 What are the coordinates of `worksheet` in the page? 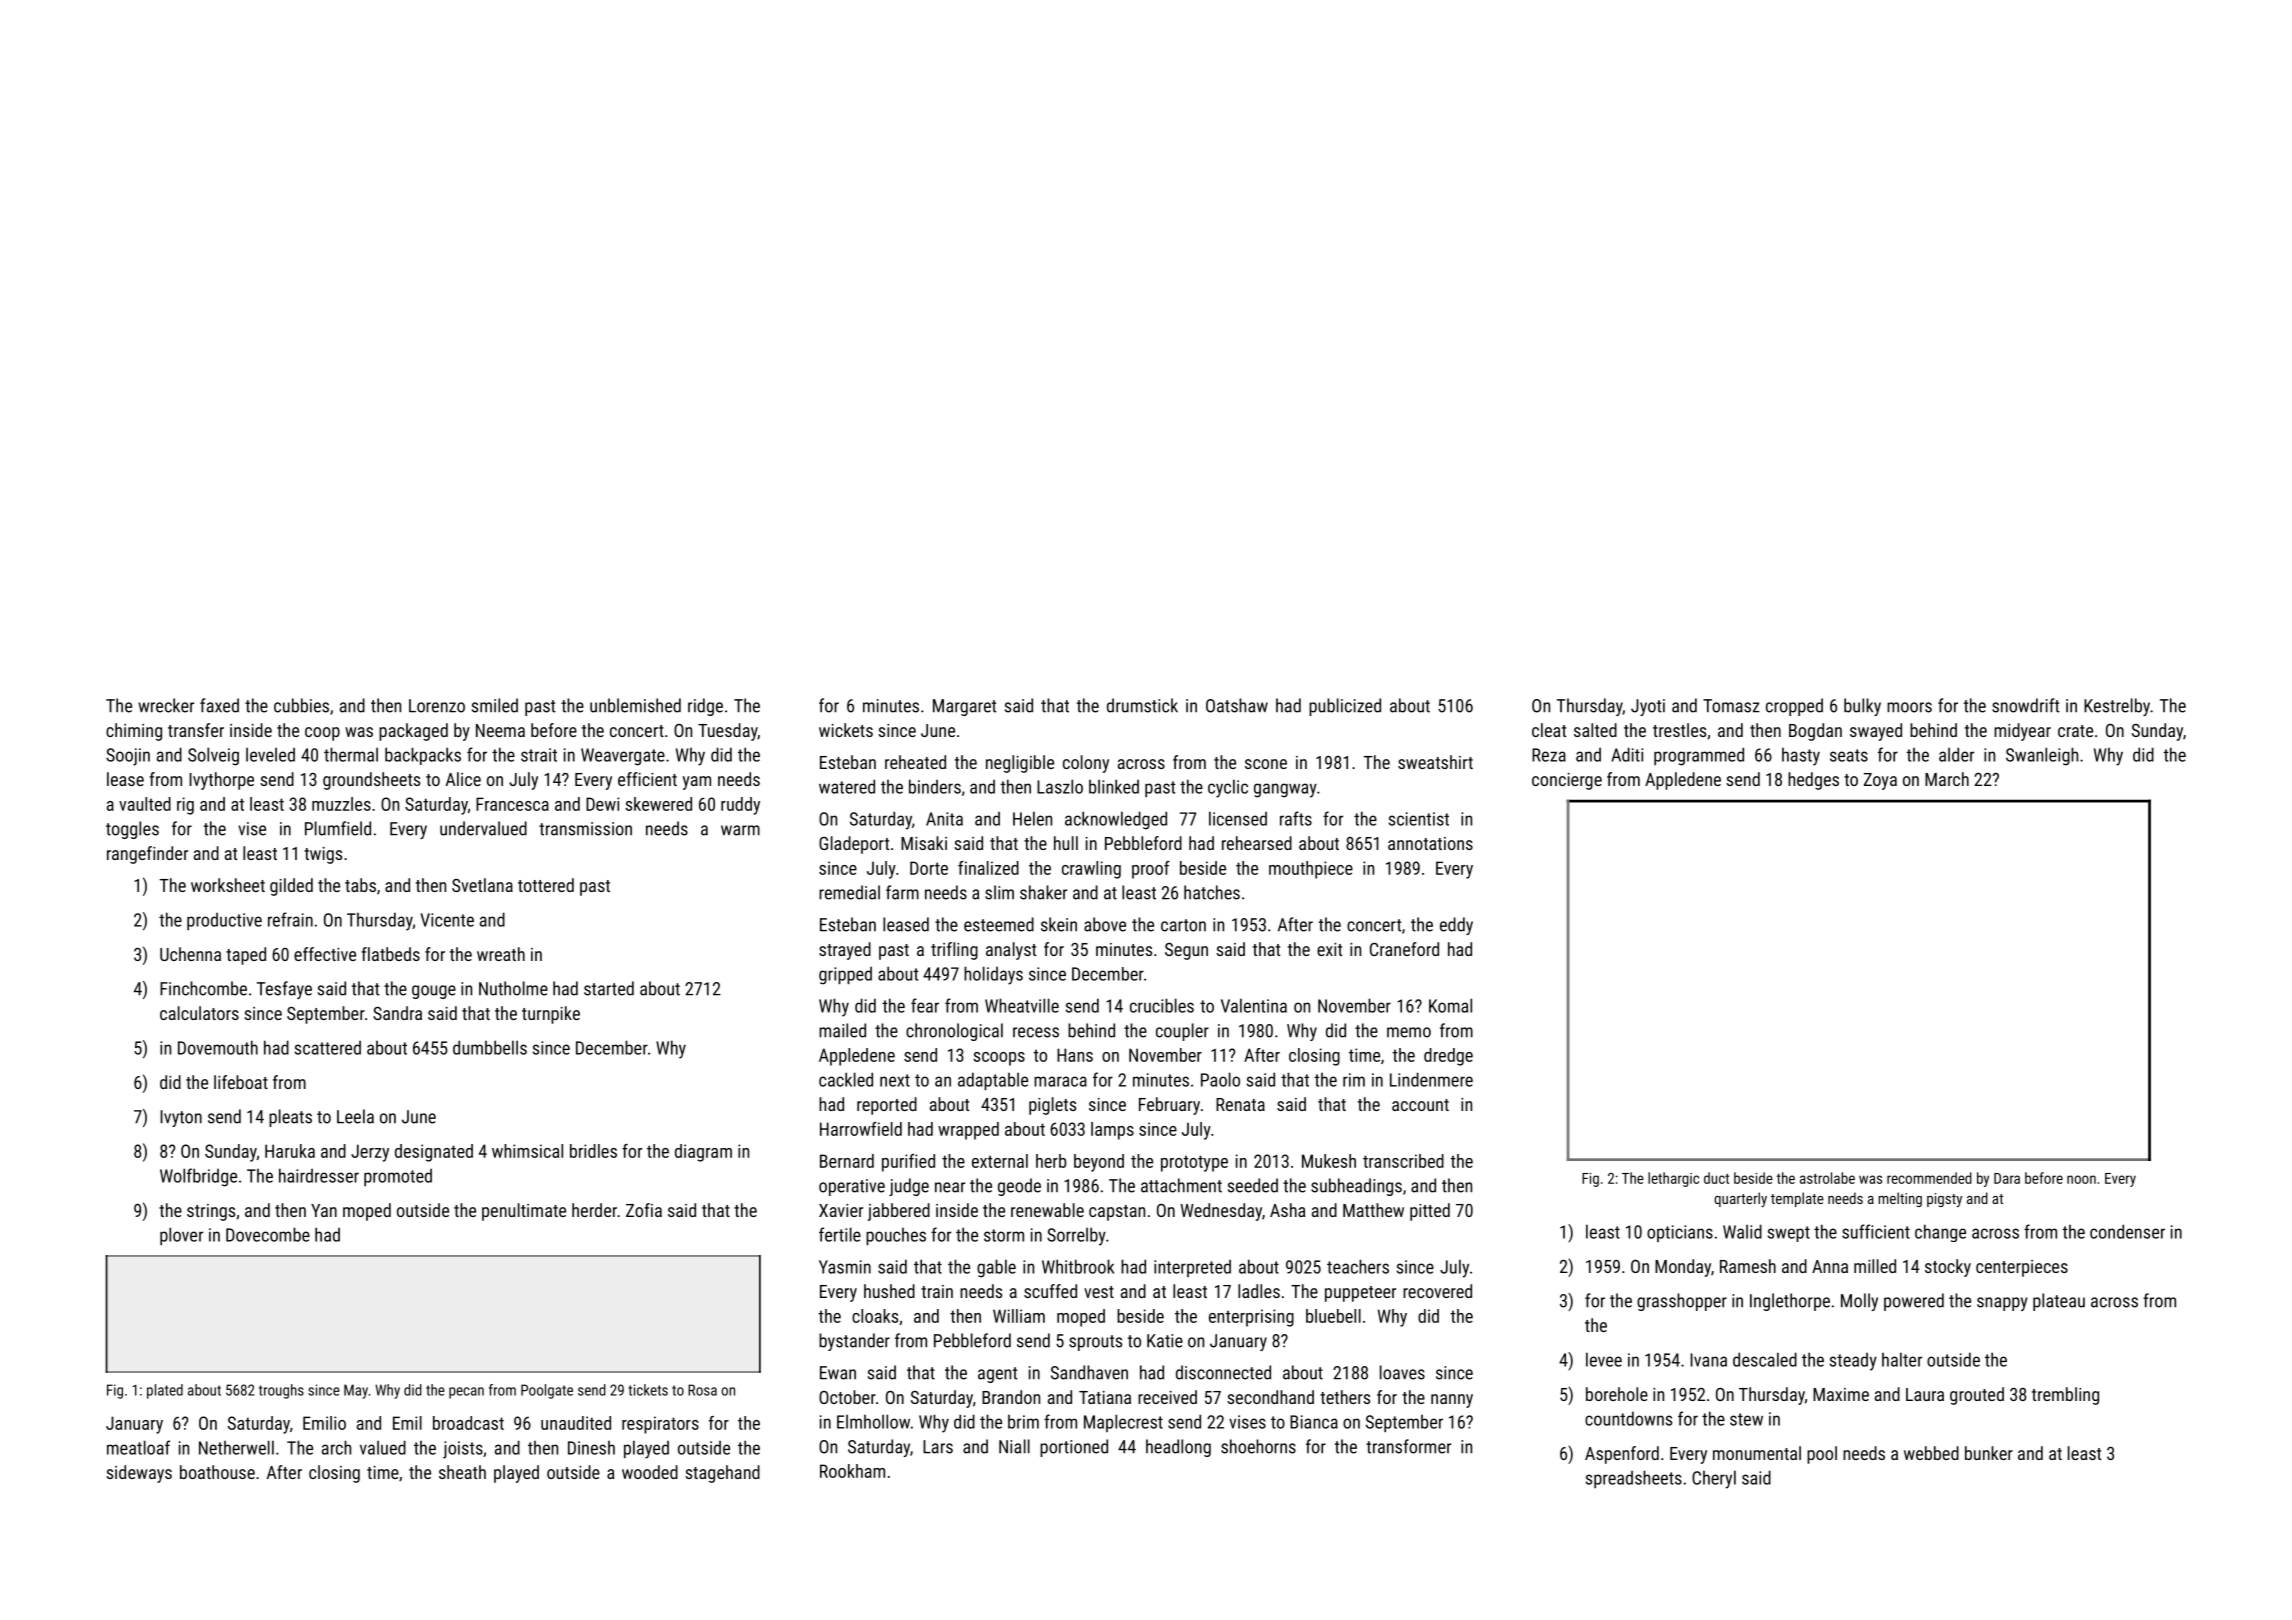 It's located at (228, 885).
